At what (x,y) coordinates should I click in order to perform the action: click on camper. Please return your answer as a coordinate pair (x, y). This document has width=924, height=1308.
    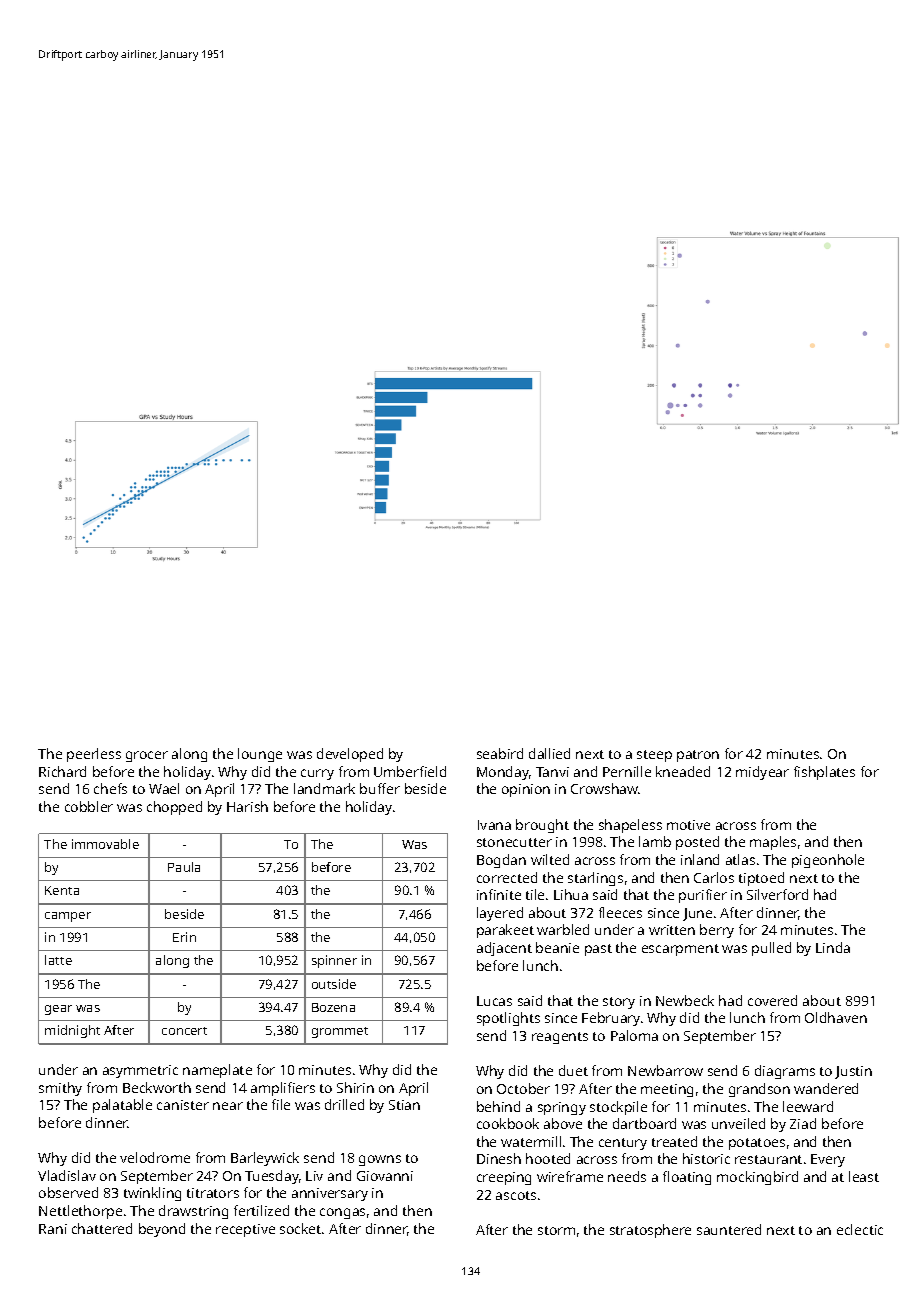
    Looking at the image, I should click on (68, 917).
